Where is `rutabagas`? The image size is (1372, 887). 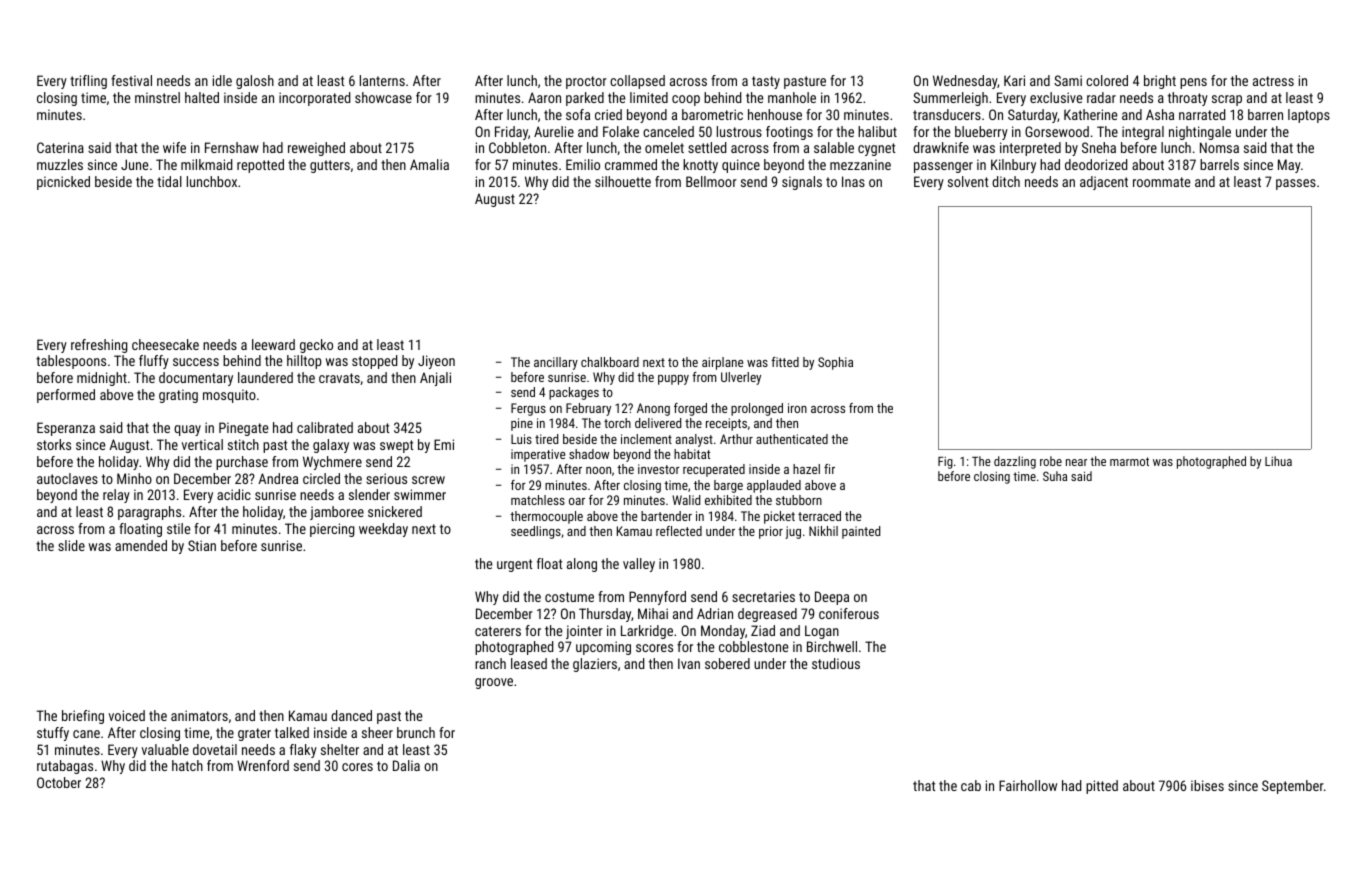
rutabagas is located at coordinates (65, 767).
